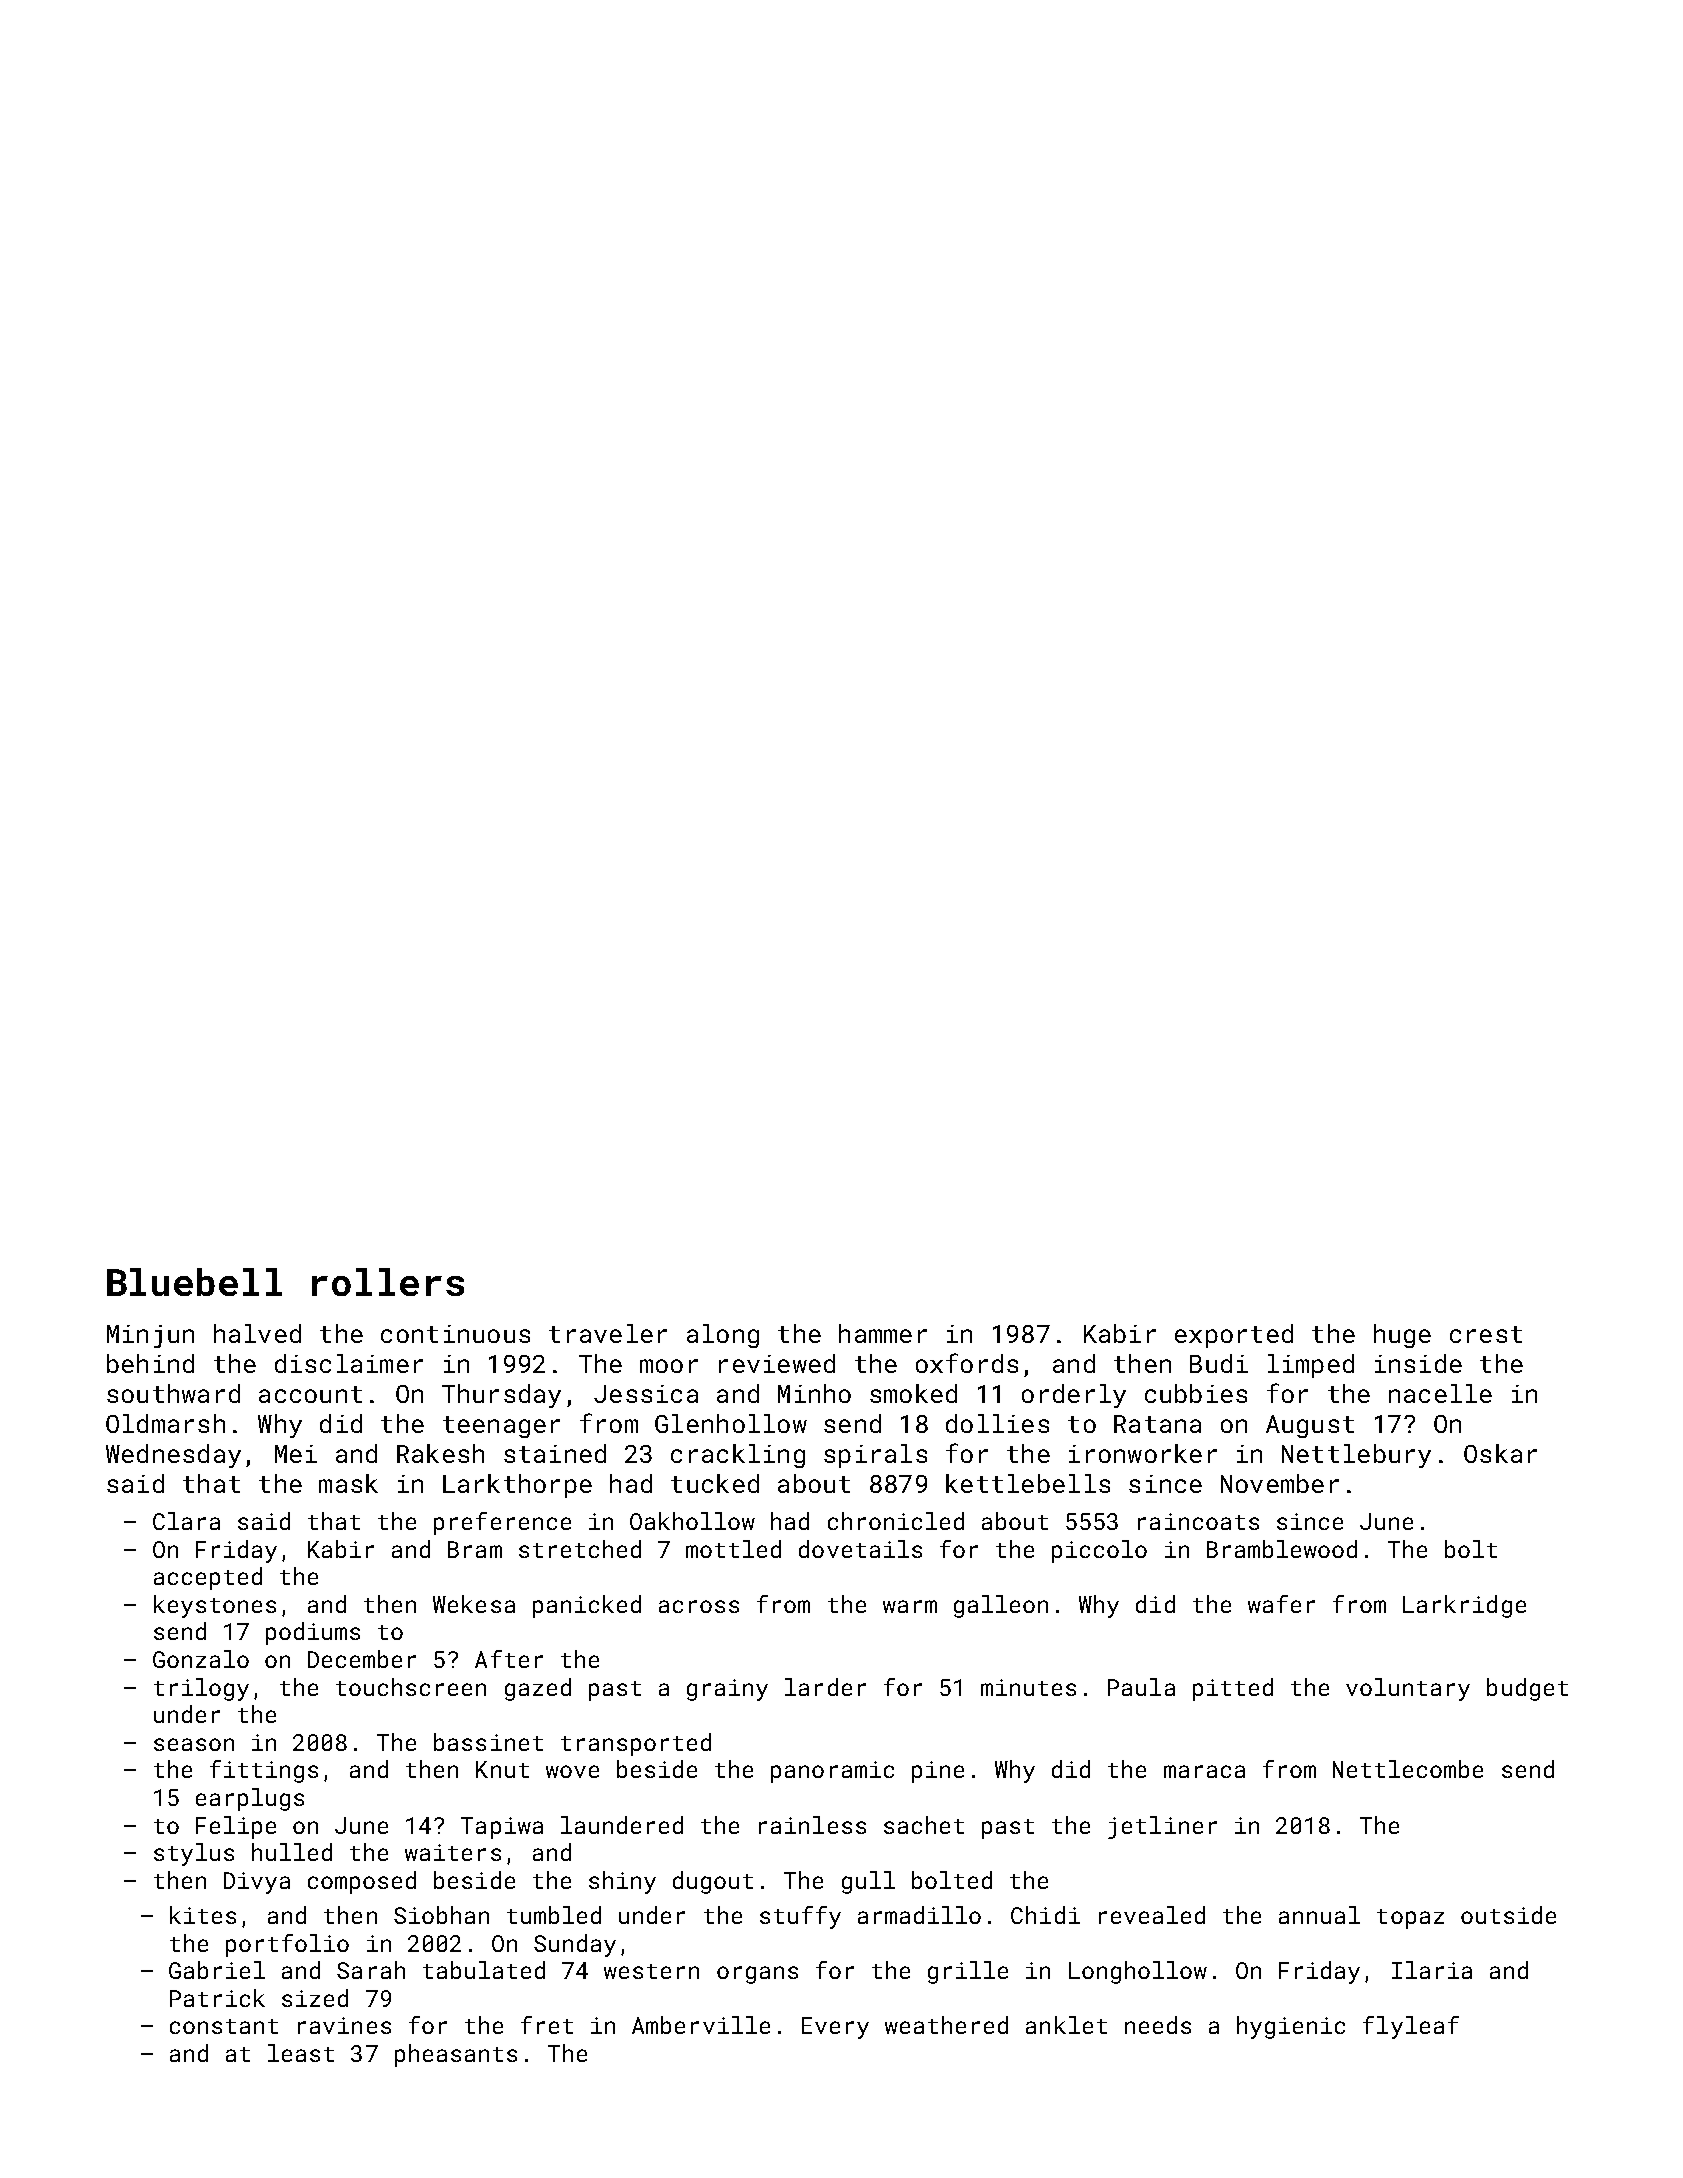  Describe the element at coordinates (194, 1282) in the document. I see `Bluebell` at that location.
